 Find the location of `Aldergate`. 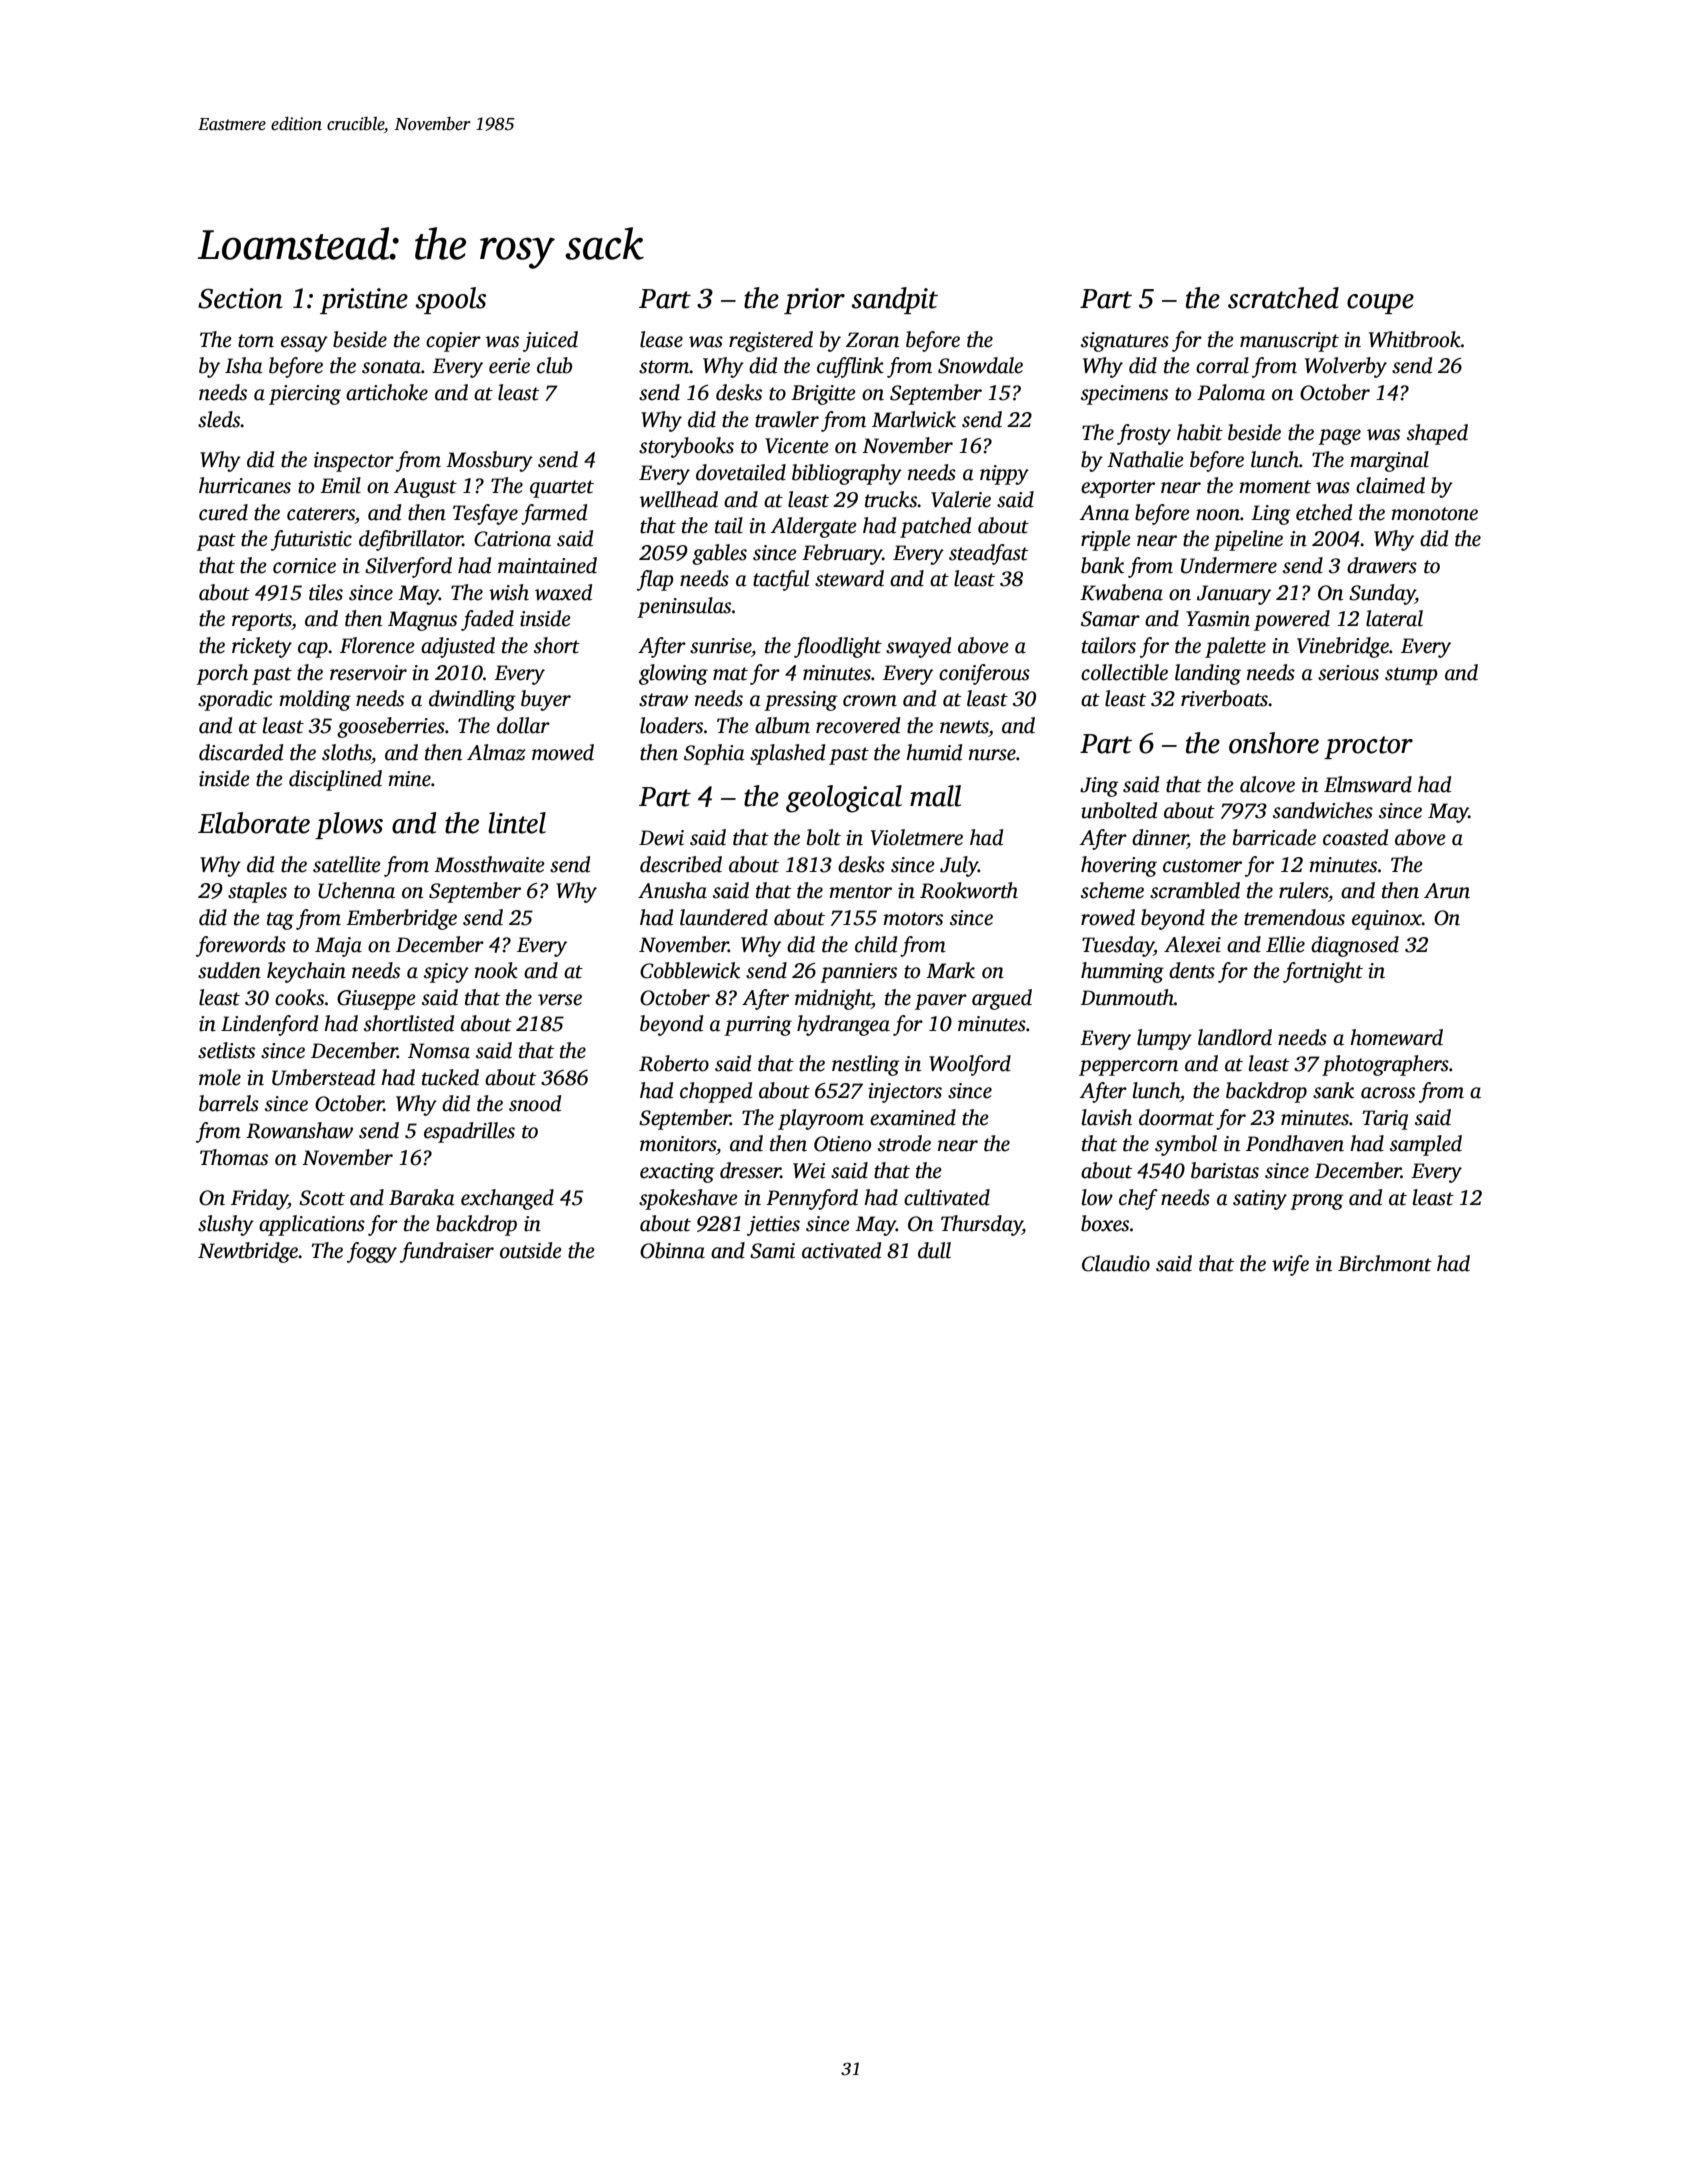

Aldergate is located at coordinates (814, 527).
